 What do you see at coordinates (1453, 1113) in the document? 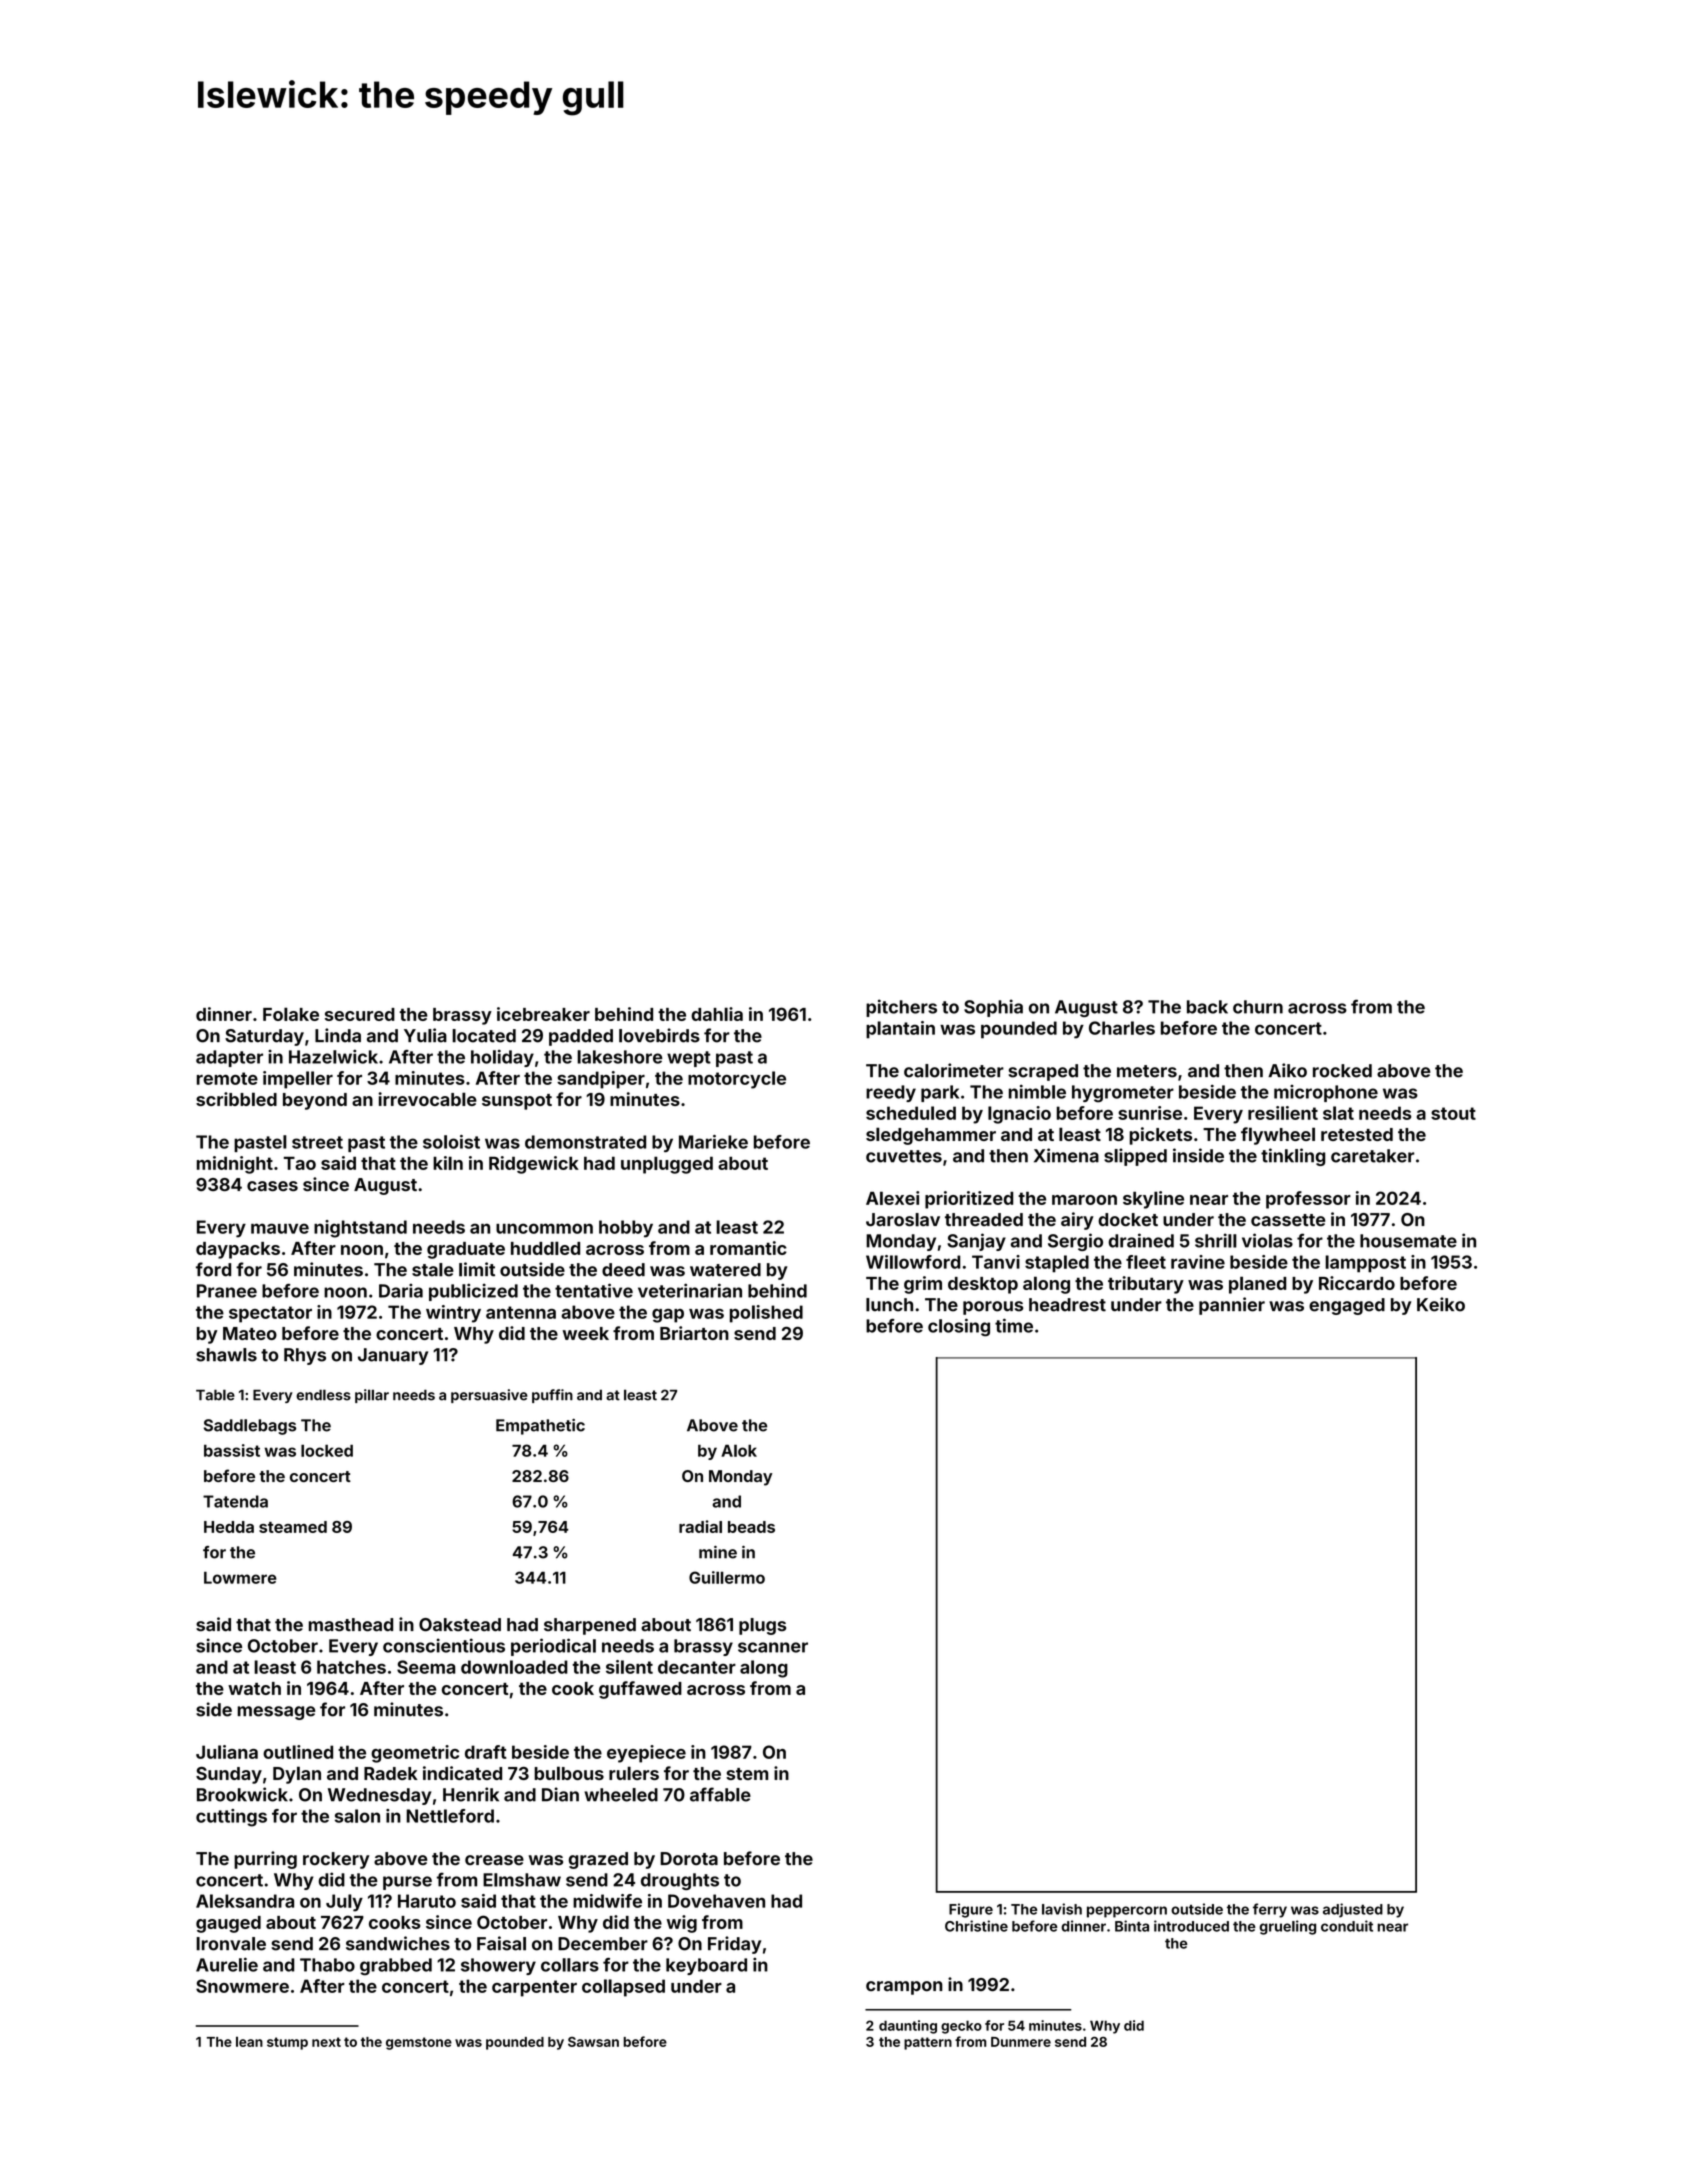
I see `stout` at bounding box center [1453, 1113].
